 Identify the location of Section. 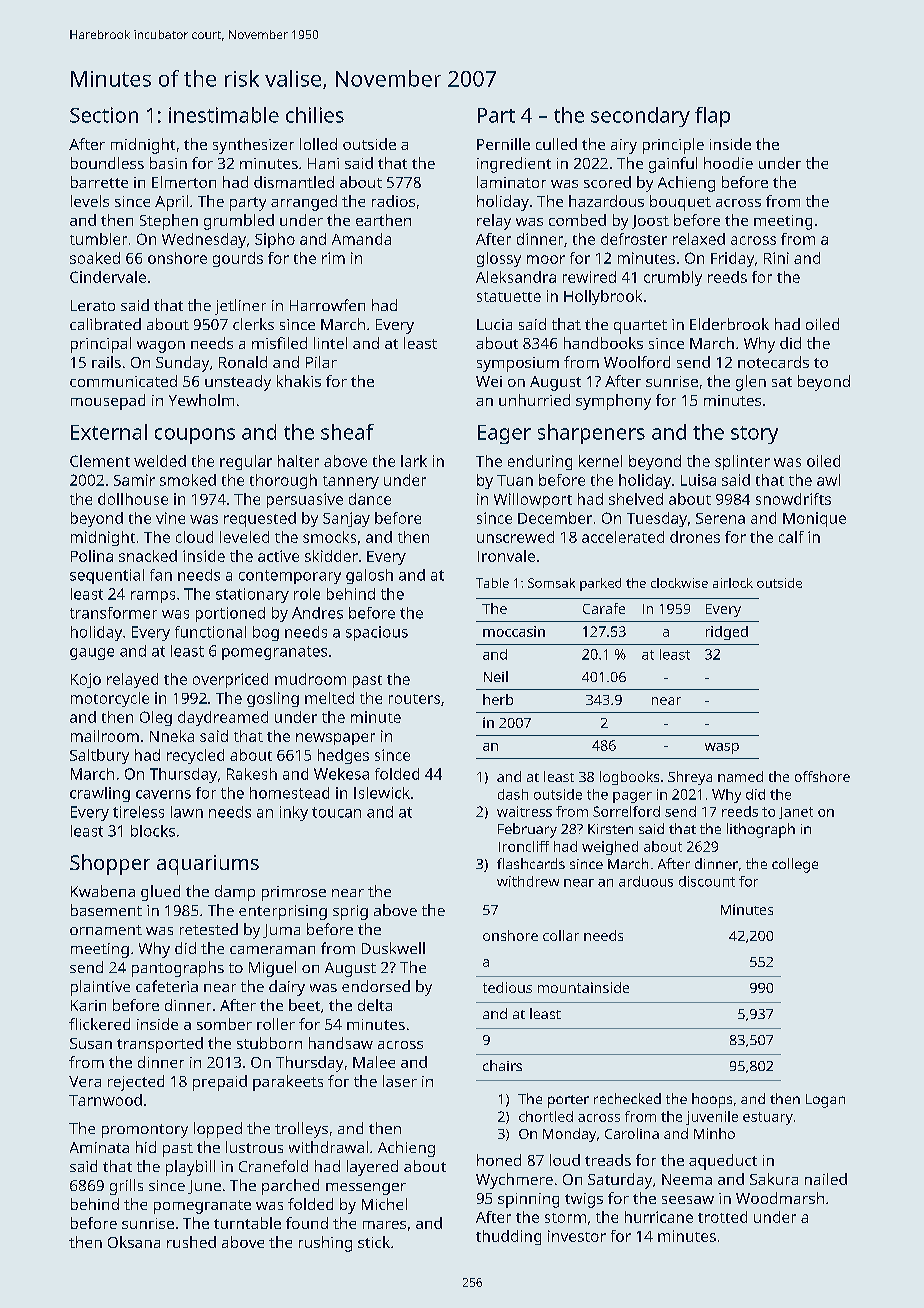
(104, 115).
